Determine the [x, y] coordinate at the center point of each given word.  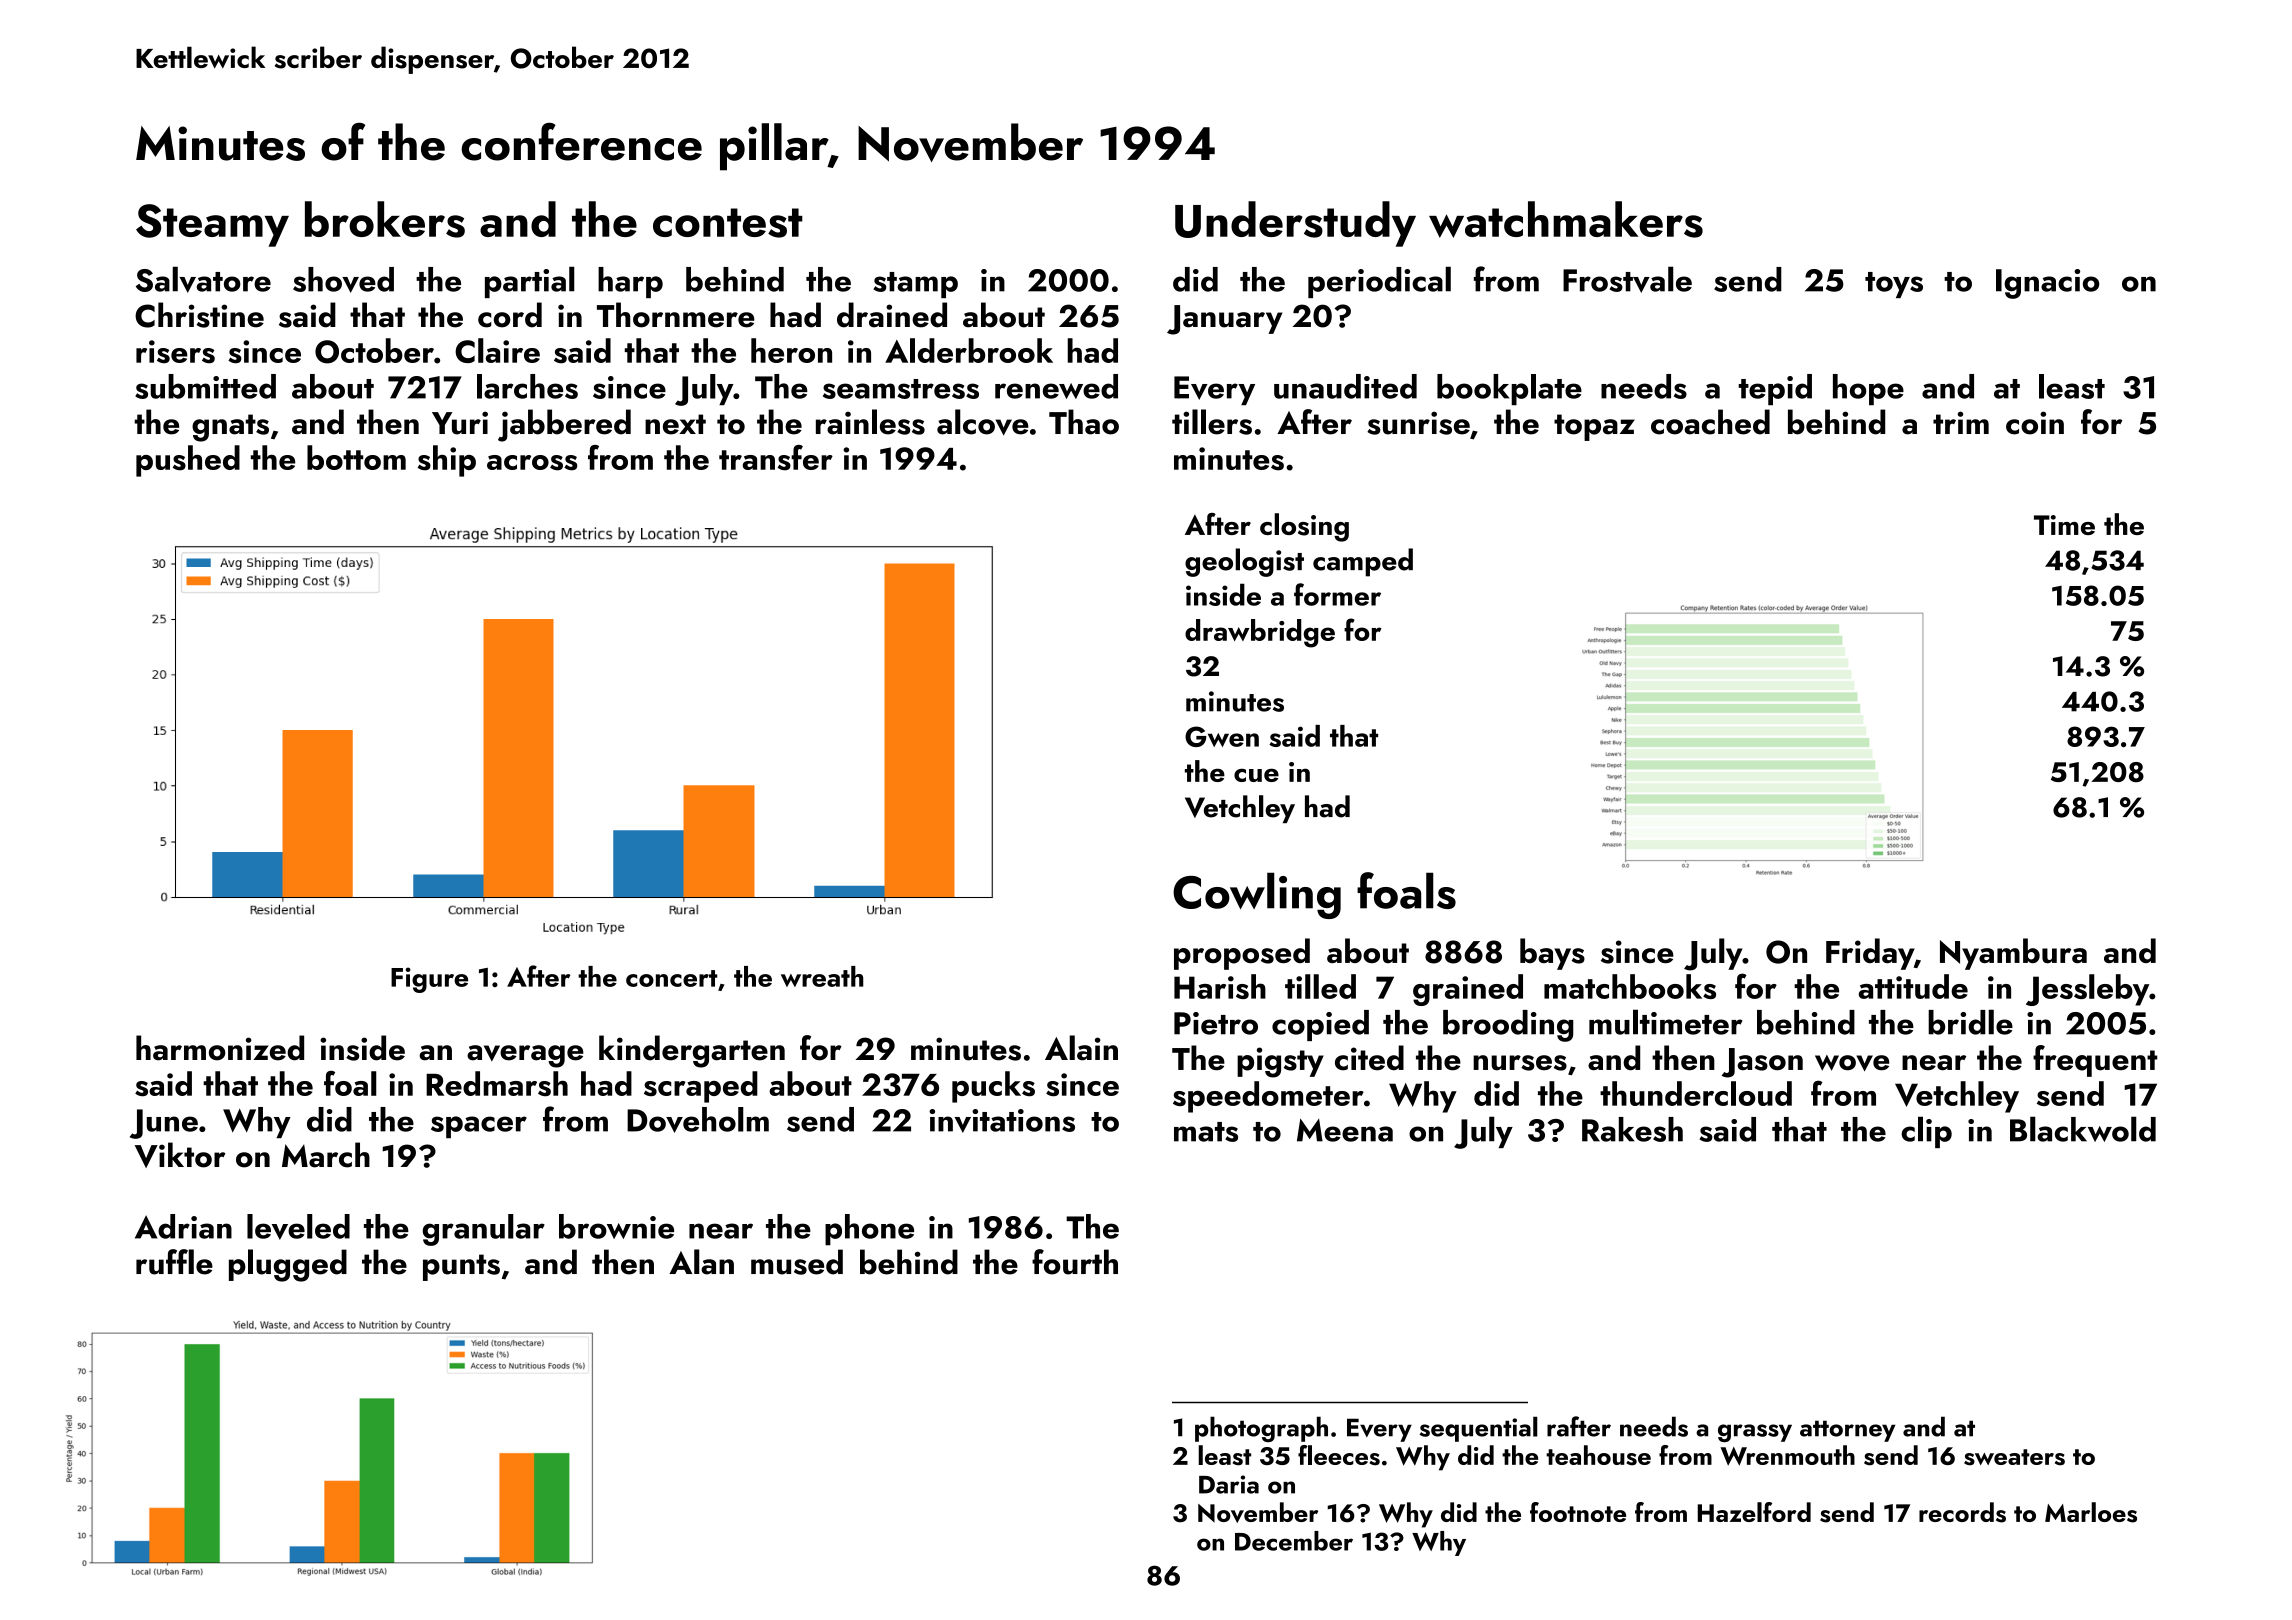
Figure [429, 980]
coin [2035, 423]
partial [530, 282]
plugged [288, 1265]
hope [1868, 389]
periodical [1379, 282]
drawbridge [1260, 633]
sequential [1479, 1429]
